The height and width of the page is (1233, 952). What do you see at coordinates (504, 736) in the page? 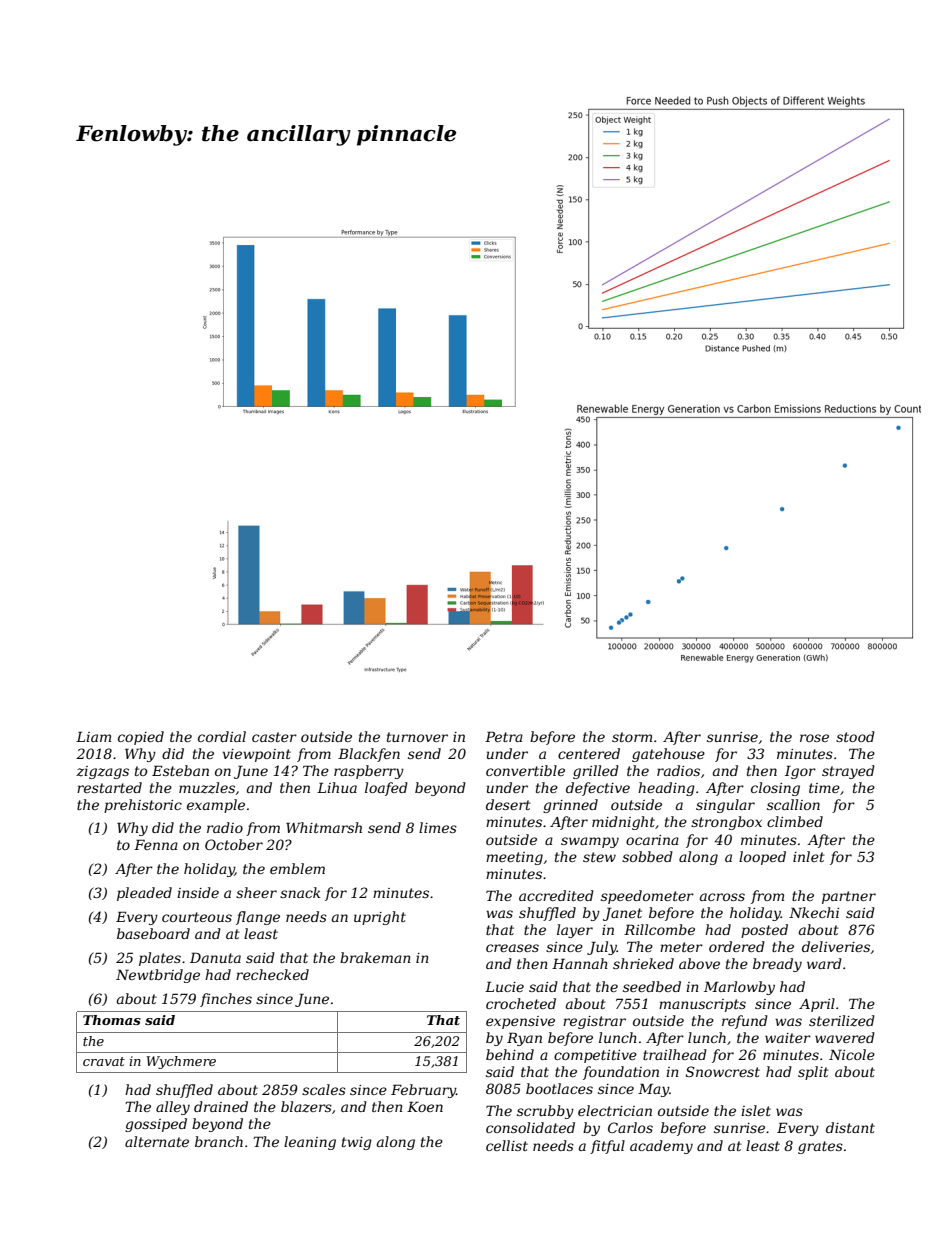
I see `Petra` at bounding box center [504, 736].
